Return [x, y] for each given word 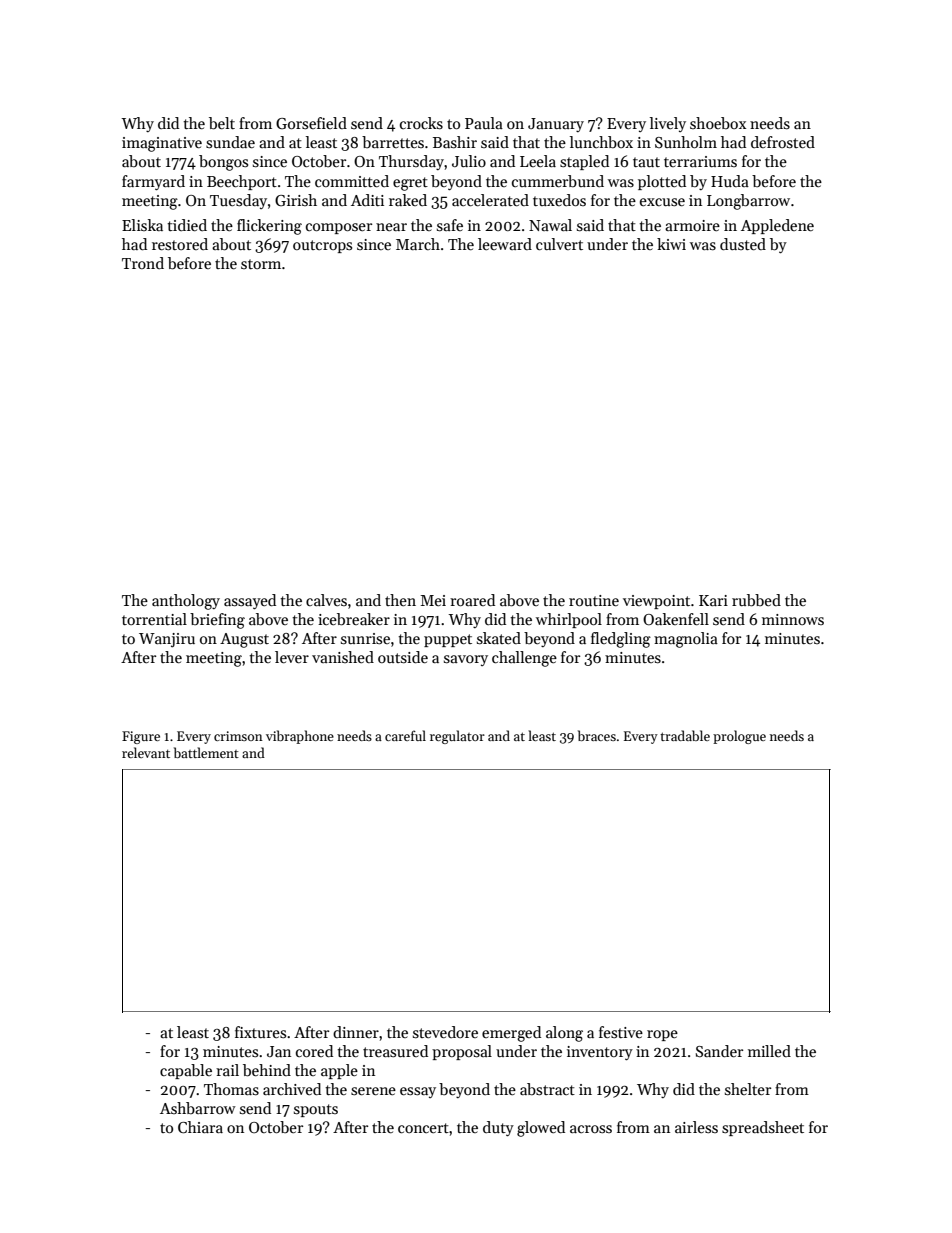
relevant [146, 752]
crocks [421, 123]
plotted [662, 182]
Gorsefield [311, 123]
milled [769, 1051]
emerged [511, 1034]
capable [186, 1071]
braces [597, 735]
